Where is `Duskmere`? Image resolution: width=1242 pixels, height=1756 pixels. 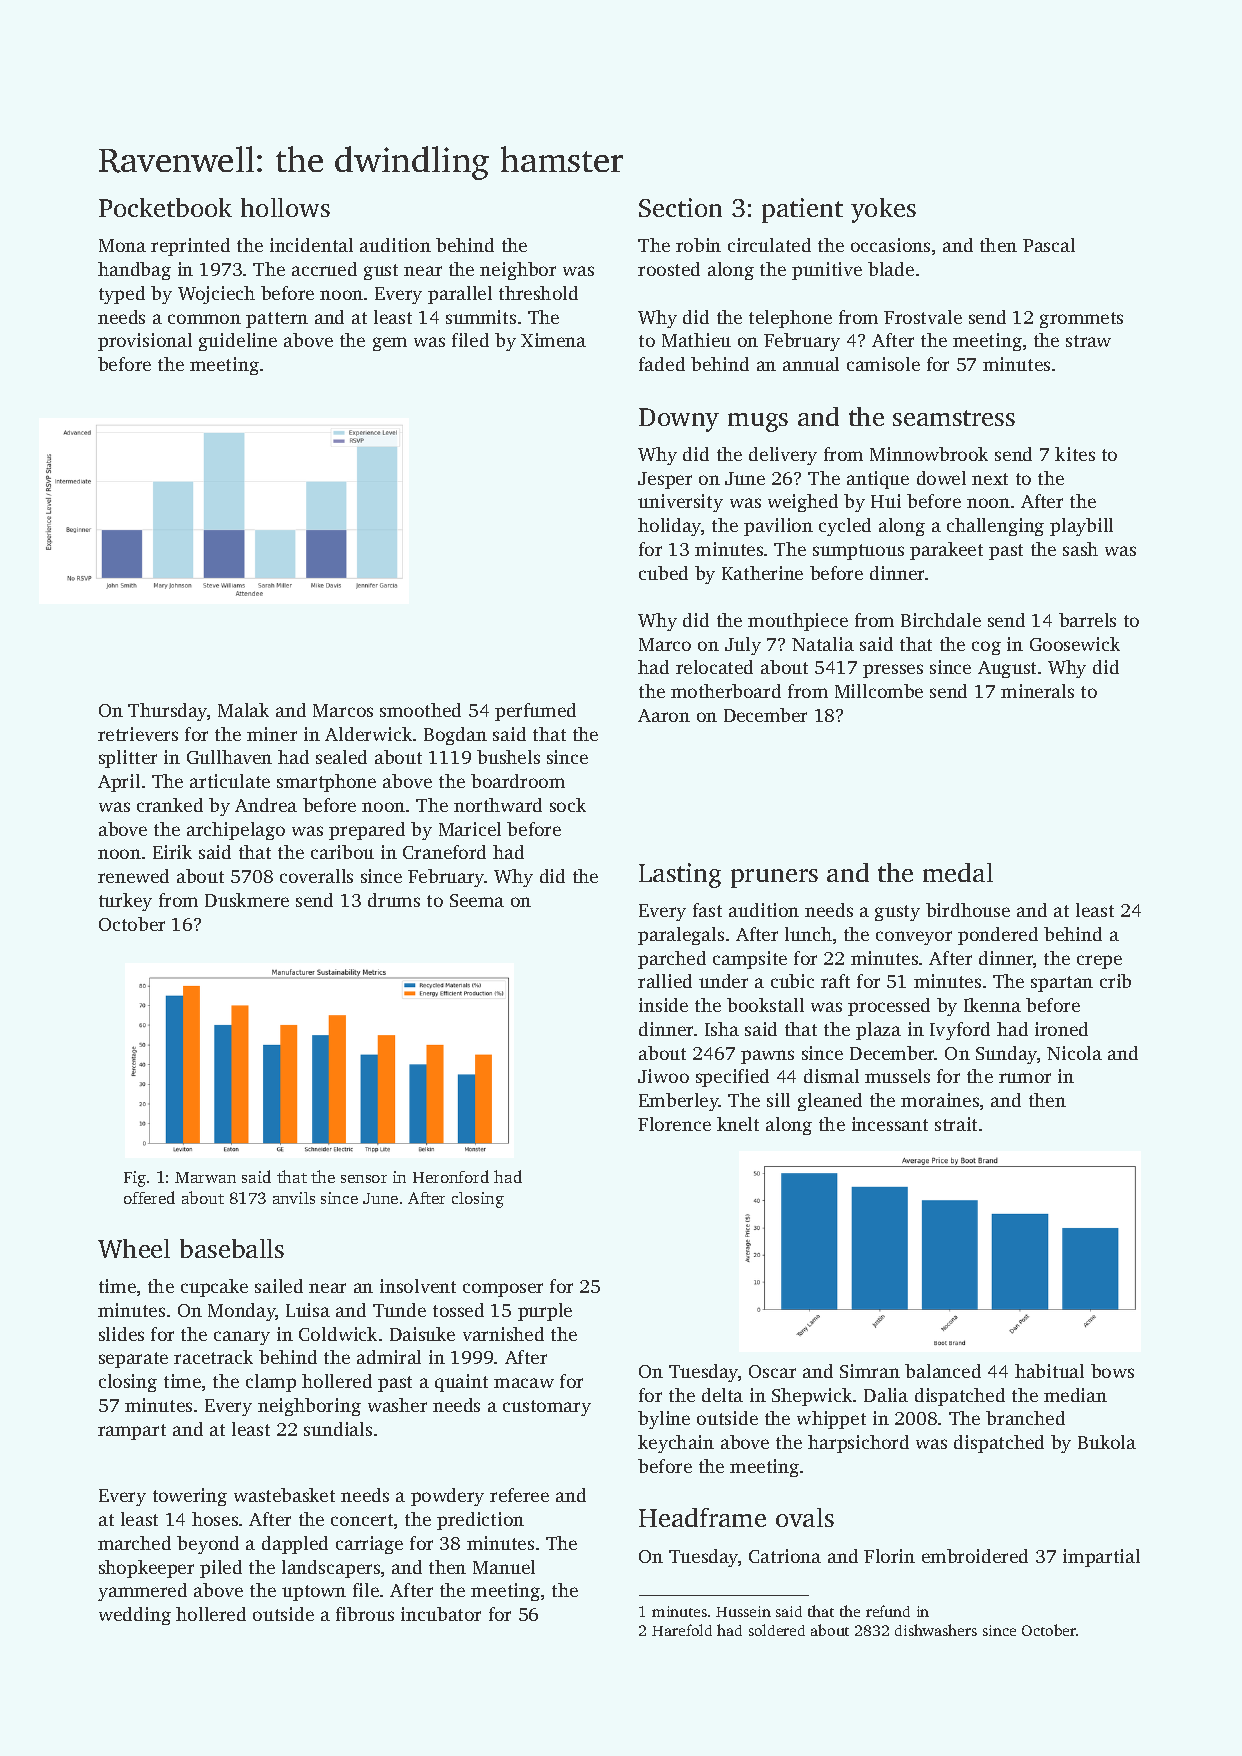
Duskmere is located at coordinates (247, 900).
